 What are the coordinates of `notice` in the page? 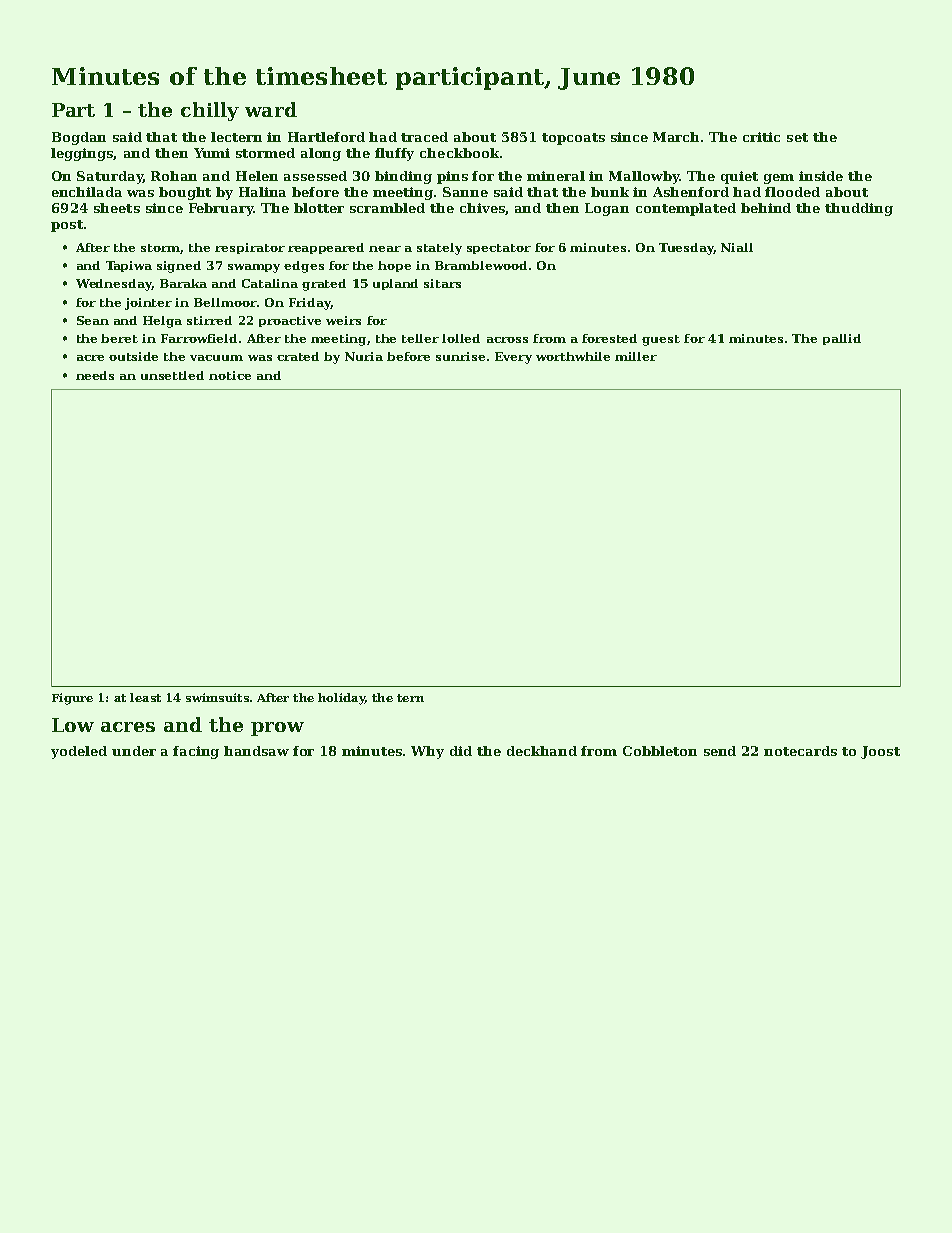 It's located at (230, 375).
